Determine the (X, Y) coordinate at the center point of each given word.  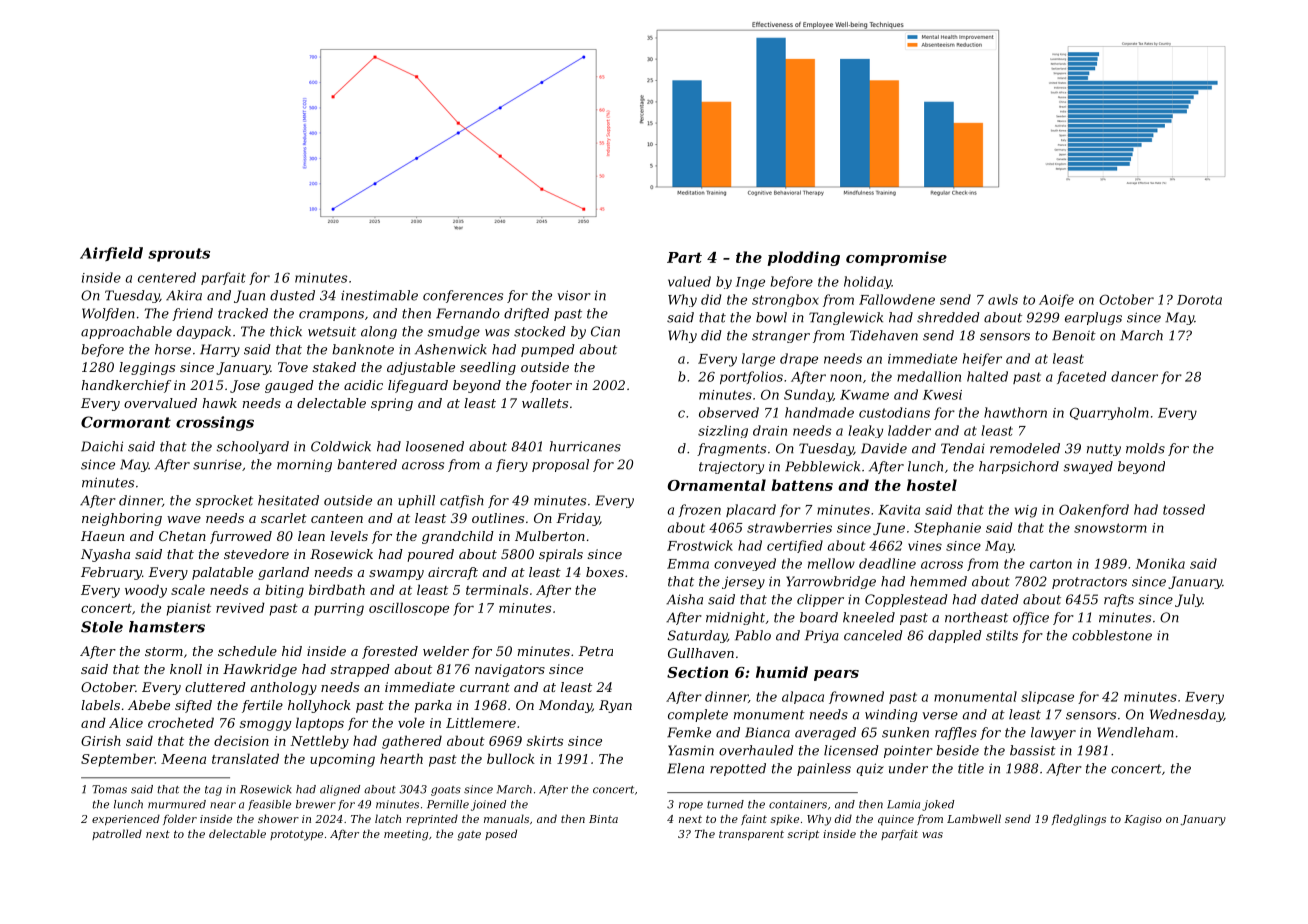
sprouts (179, 255)
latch (388, 818)
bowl (771, 317)
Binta (603, 819)
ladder (909, 430)
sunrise (217, 464)
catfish (462, 501)
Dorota (1199, 300)
